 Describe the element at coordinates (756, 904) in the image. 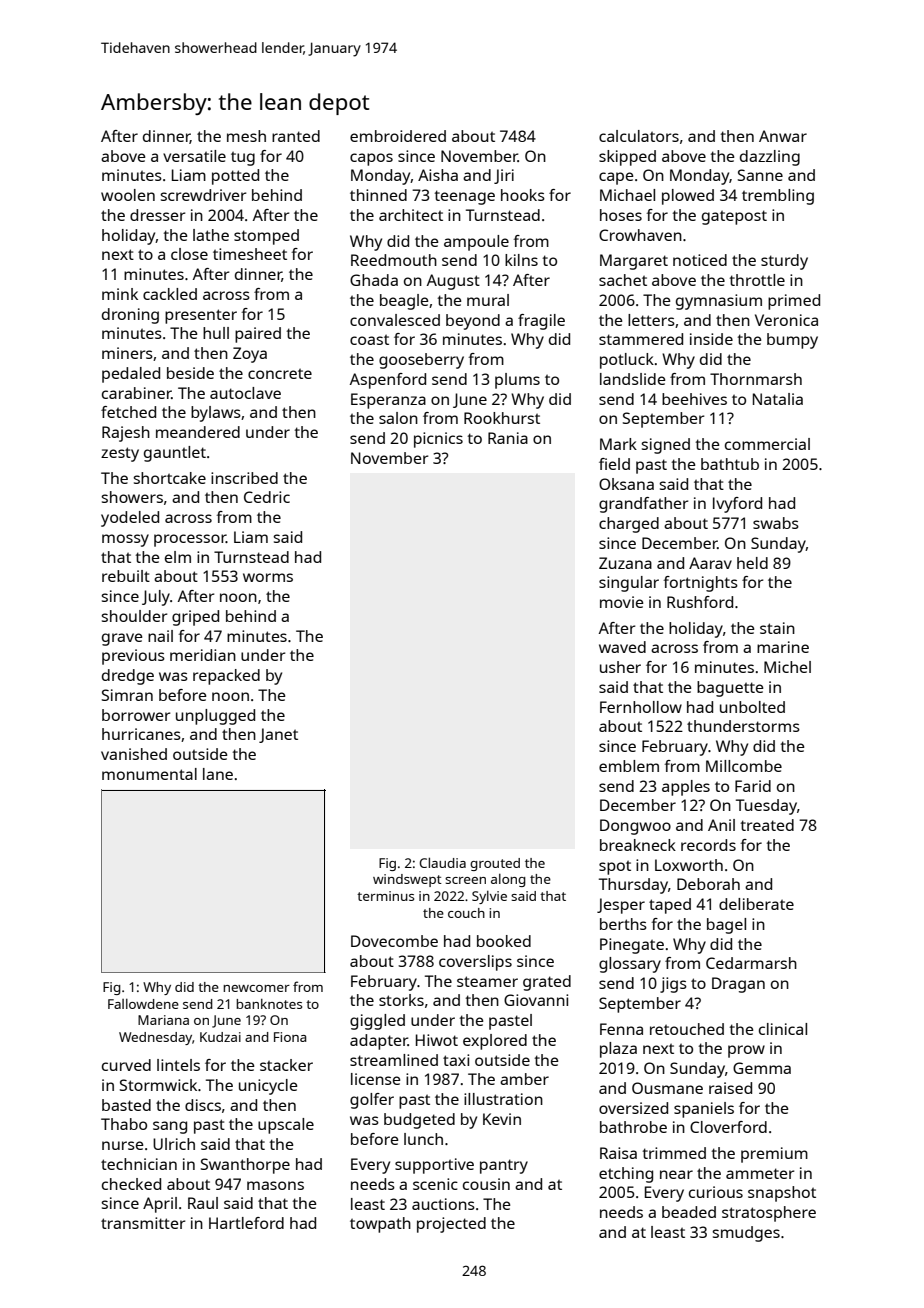

I see `deliberate` at that location.
